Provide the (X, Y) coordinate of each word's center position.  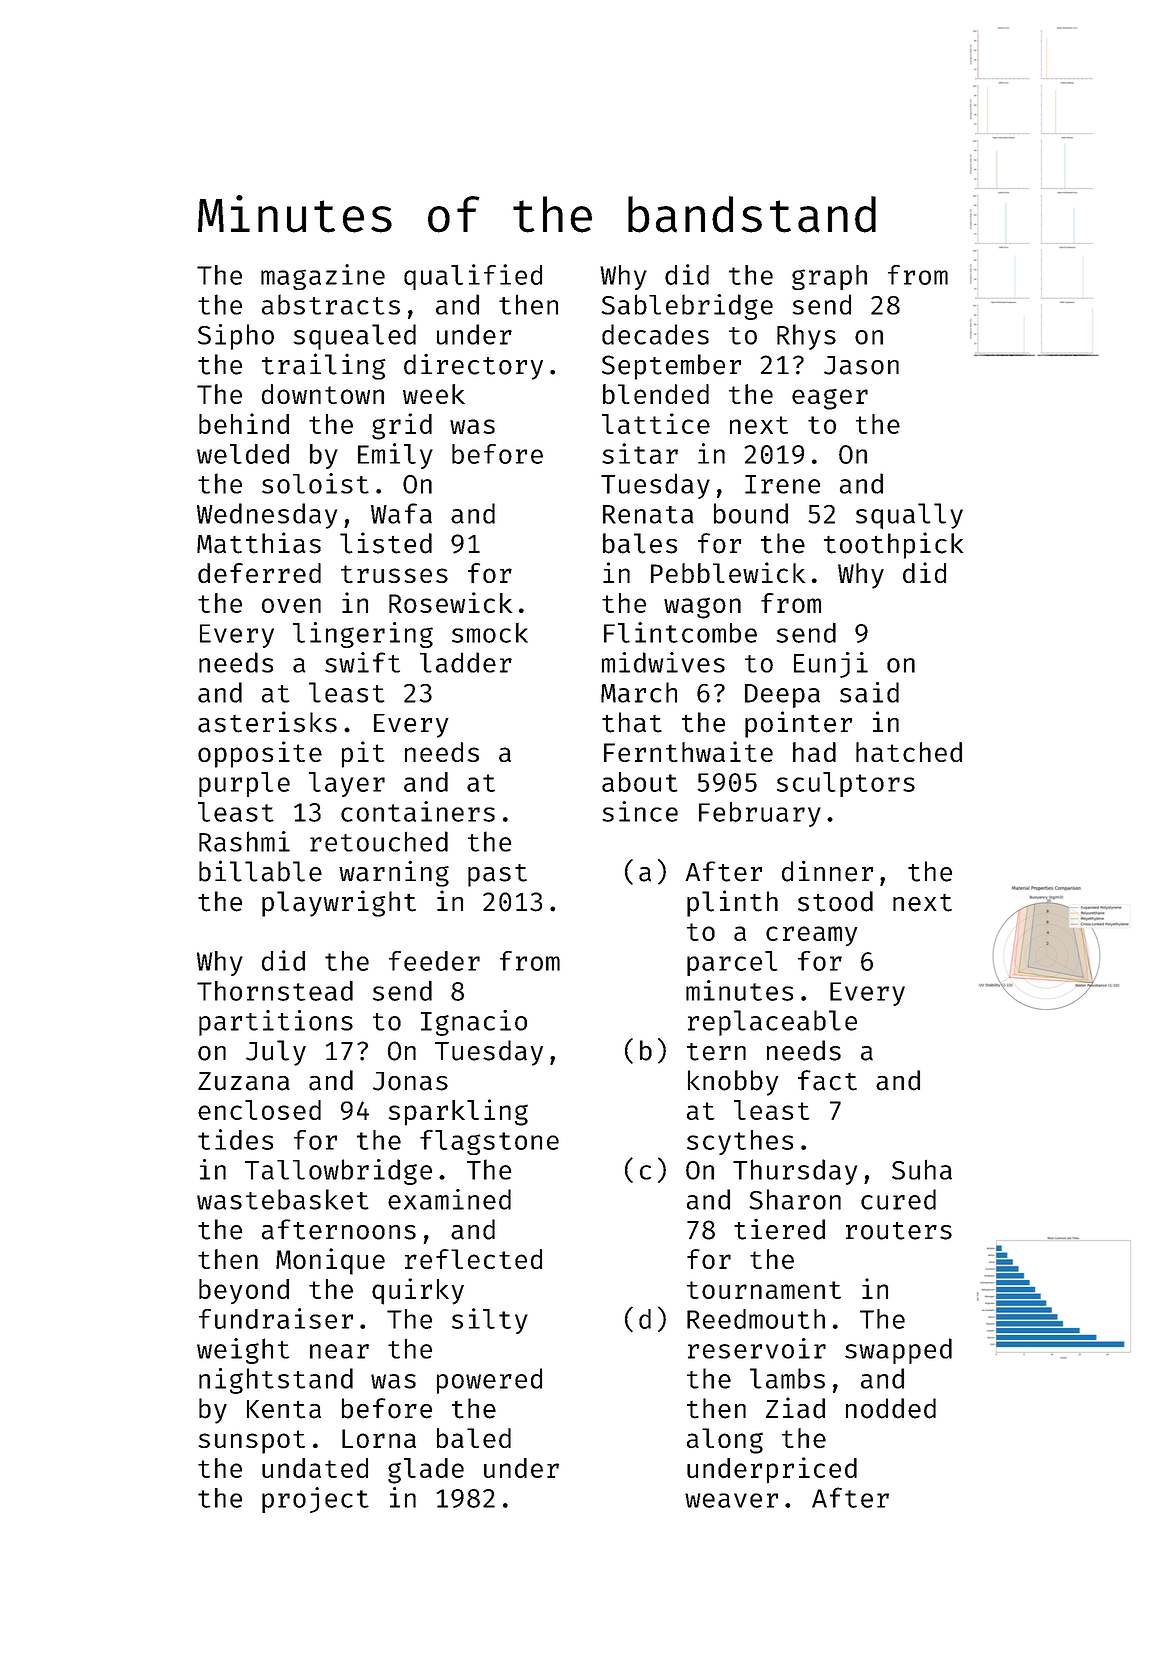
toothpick (893, 545)
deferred (259, 573)
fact (827, 1080)
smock (490, 633)
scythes (740, 1142)
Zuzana (244, 1081)
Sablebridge (687, 307)
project (315, 1500)
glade (426, 1471)
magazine (323, 277)
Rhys (806, 337)
